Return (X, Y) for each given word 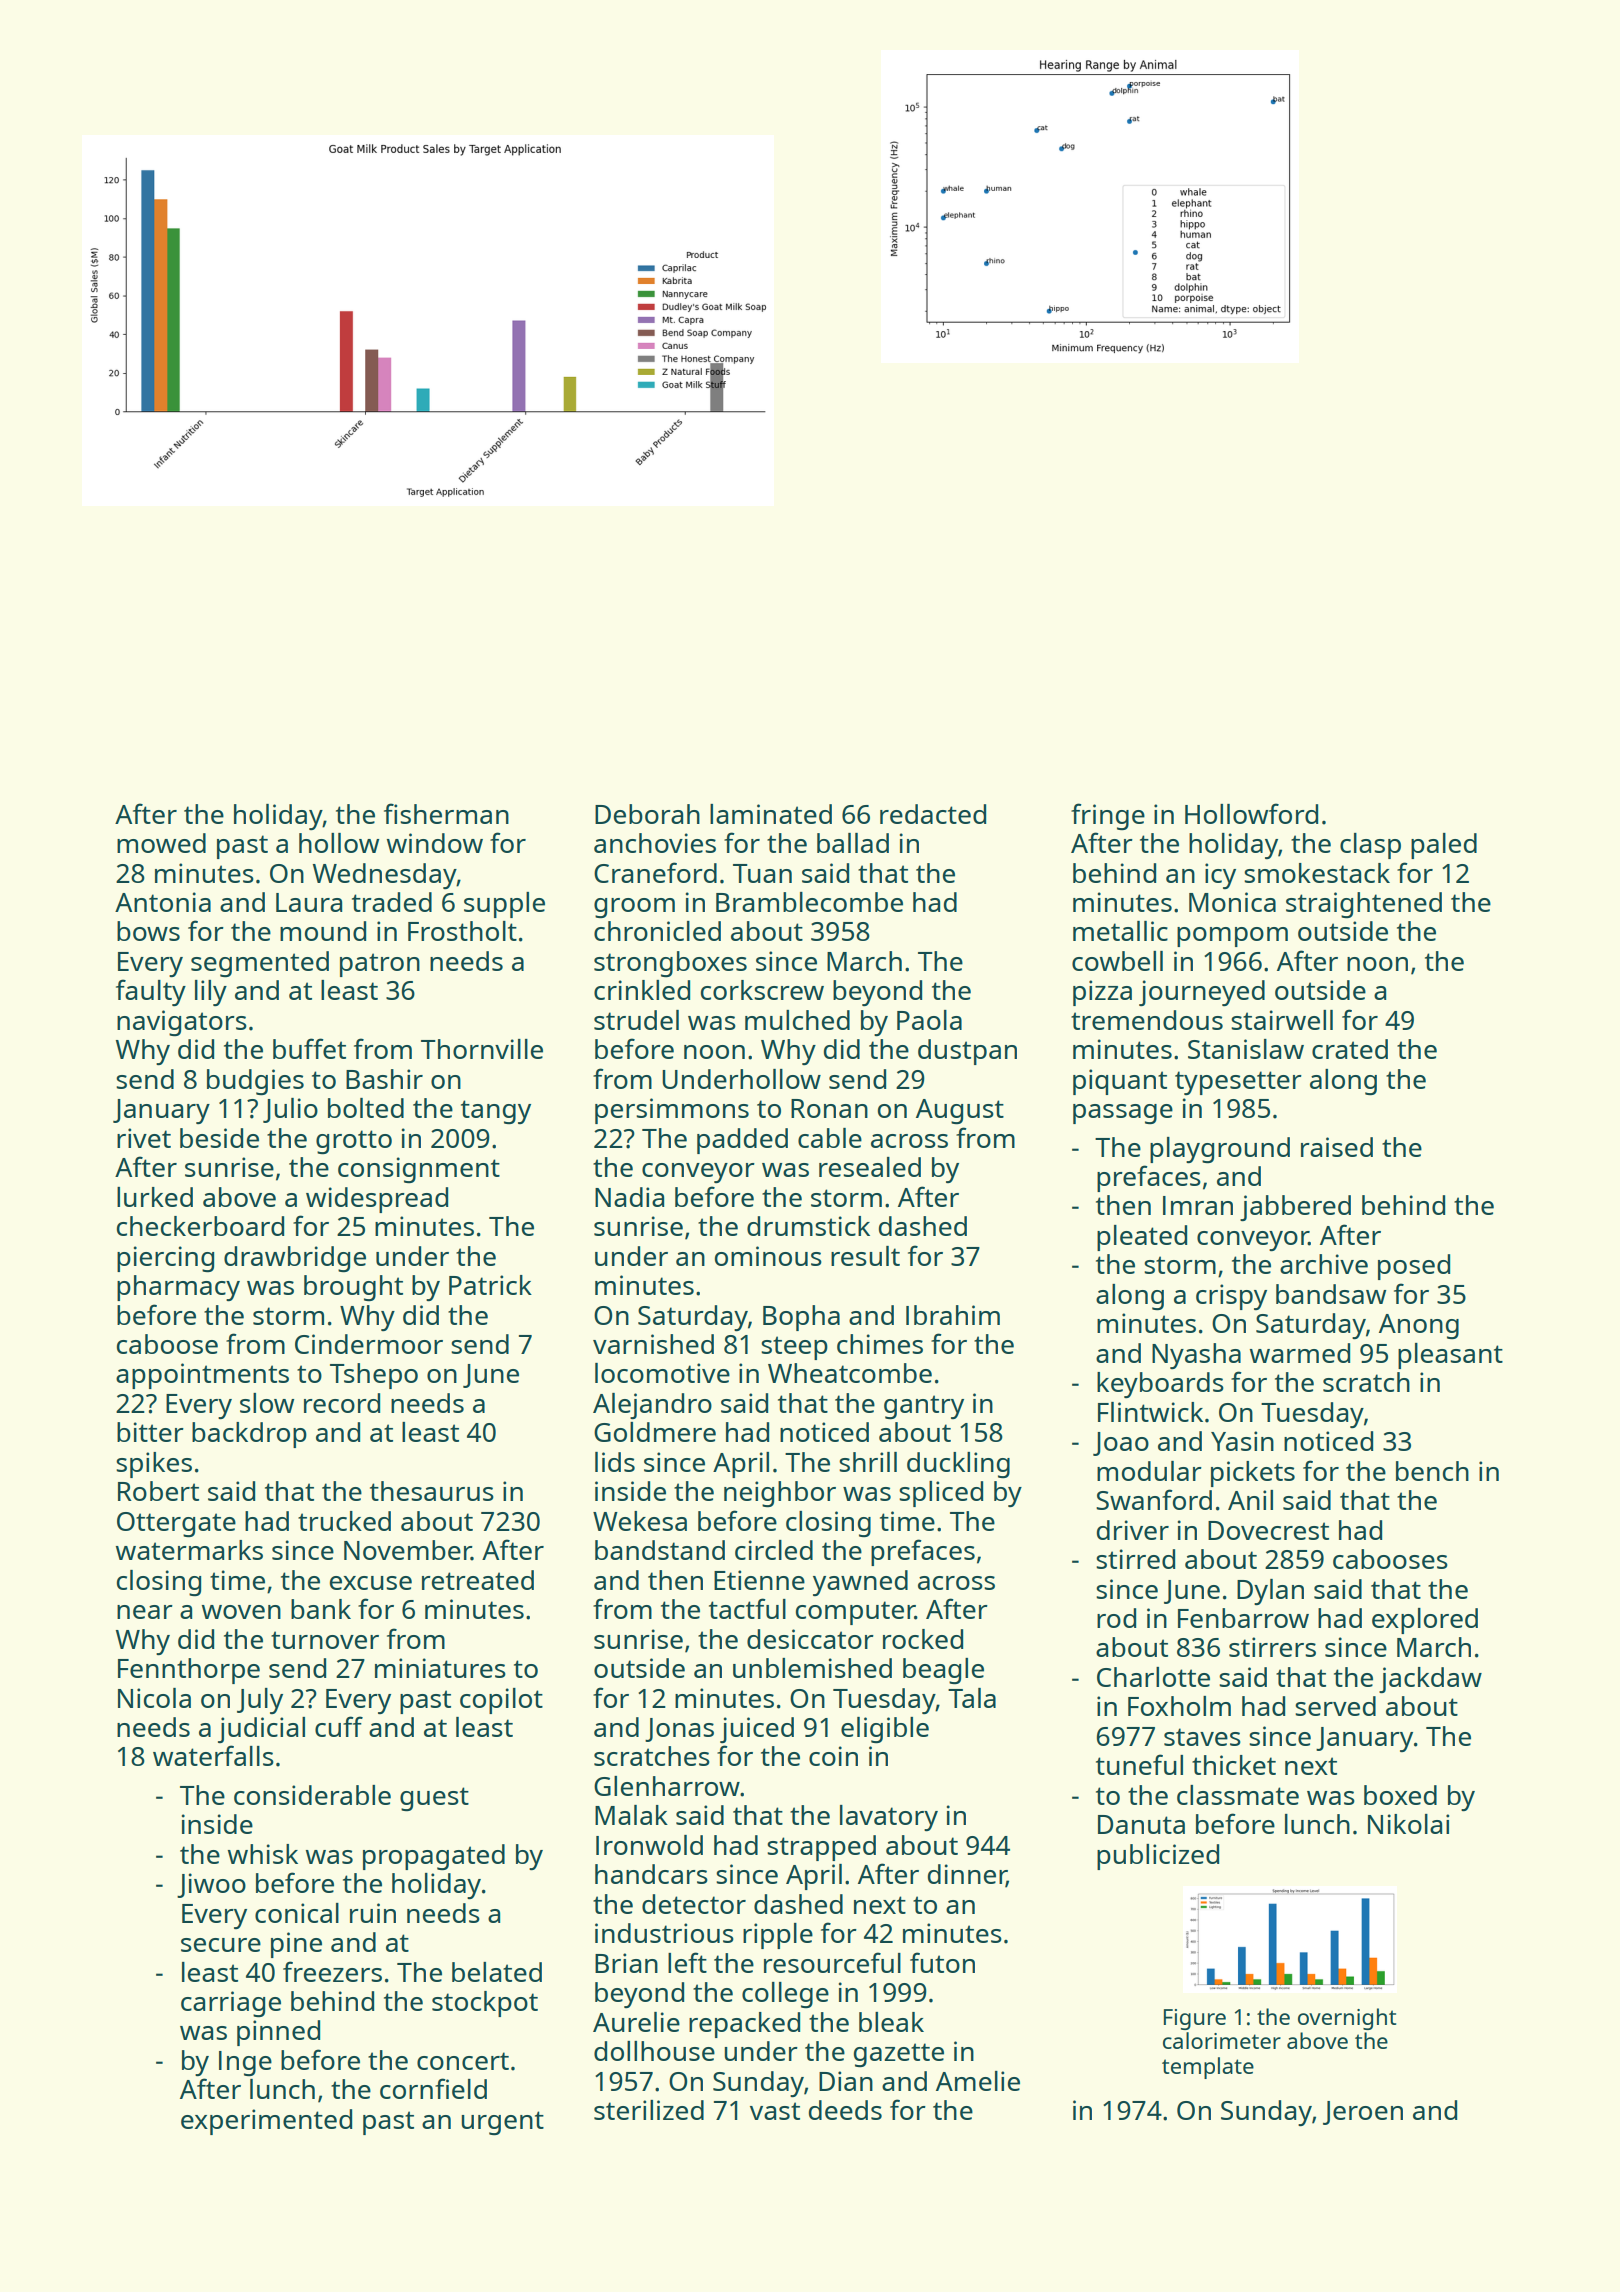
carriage (231, 2004)
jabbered (1295, 1208)
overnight (1347, 2019)
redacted (933, 814)
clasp (1370, 846)
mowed (161, 843)
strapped (821, 1848)
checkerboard (200, 1226)
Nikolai (1408, 1824)
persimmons (672, 1111)
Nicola (154, 1698)
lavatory (889, 1818)
